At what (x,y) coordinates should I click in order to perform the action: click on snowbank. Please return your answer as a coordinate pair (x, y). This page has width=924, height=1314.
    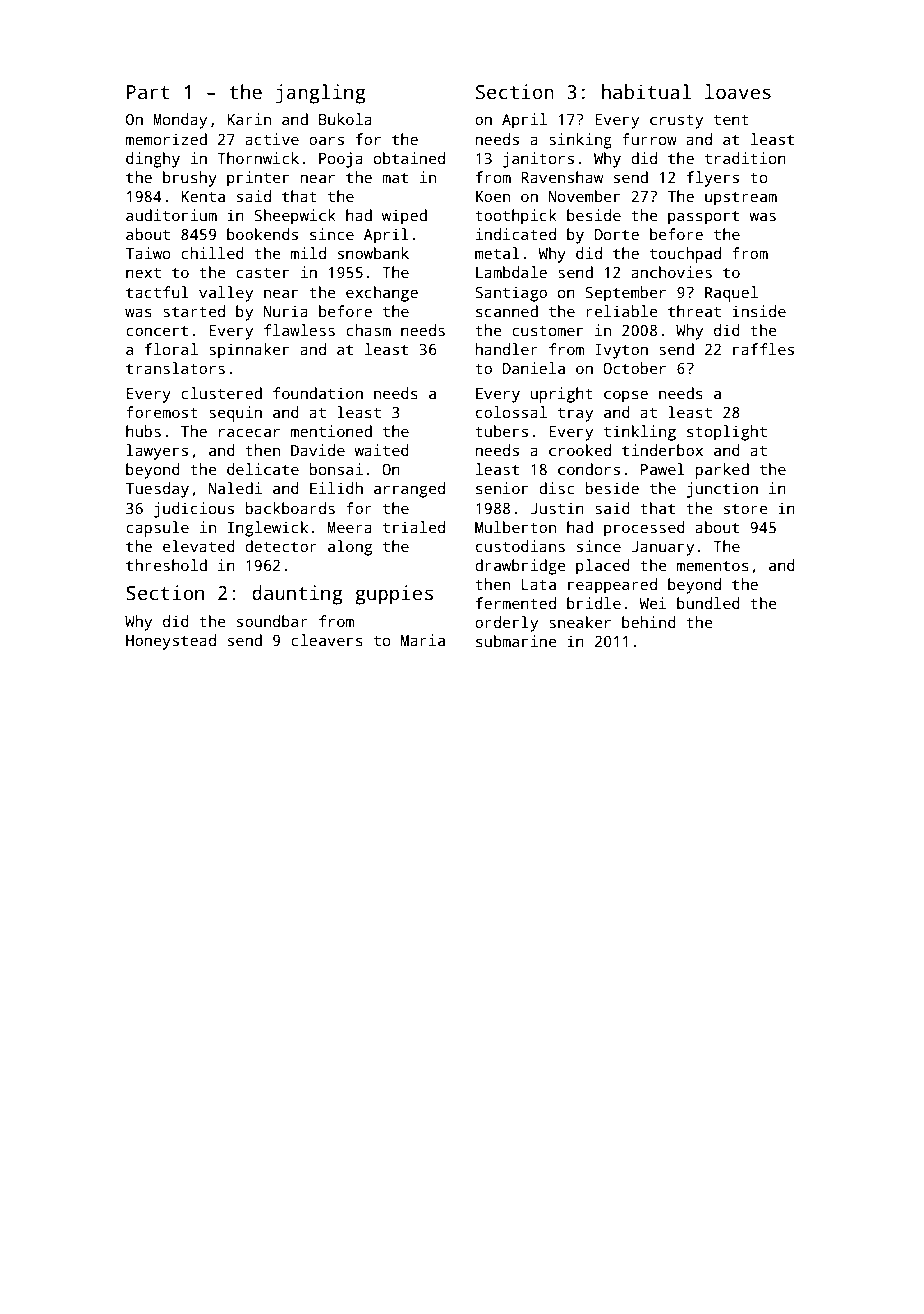
    Looking at the image, I should click on (373, 253).
